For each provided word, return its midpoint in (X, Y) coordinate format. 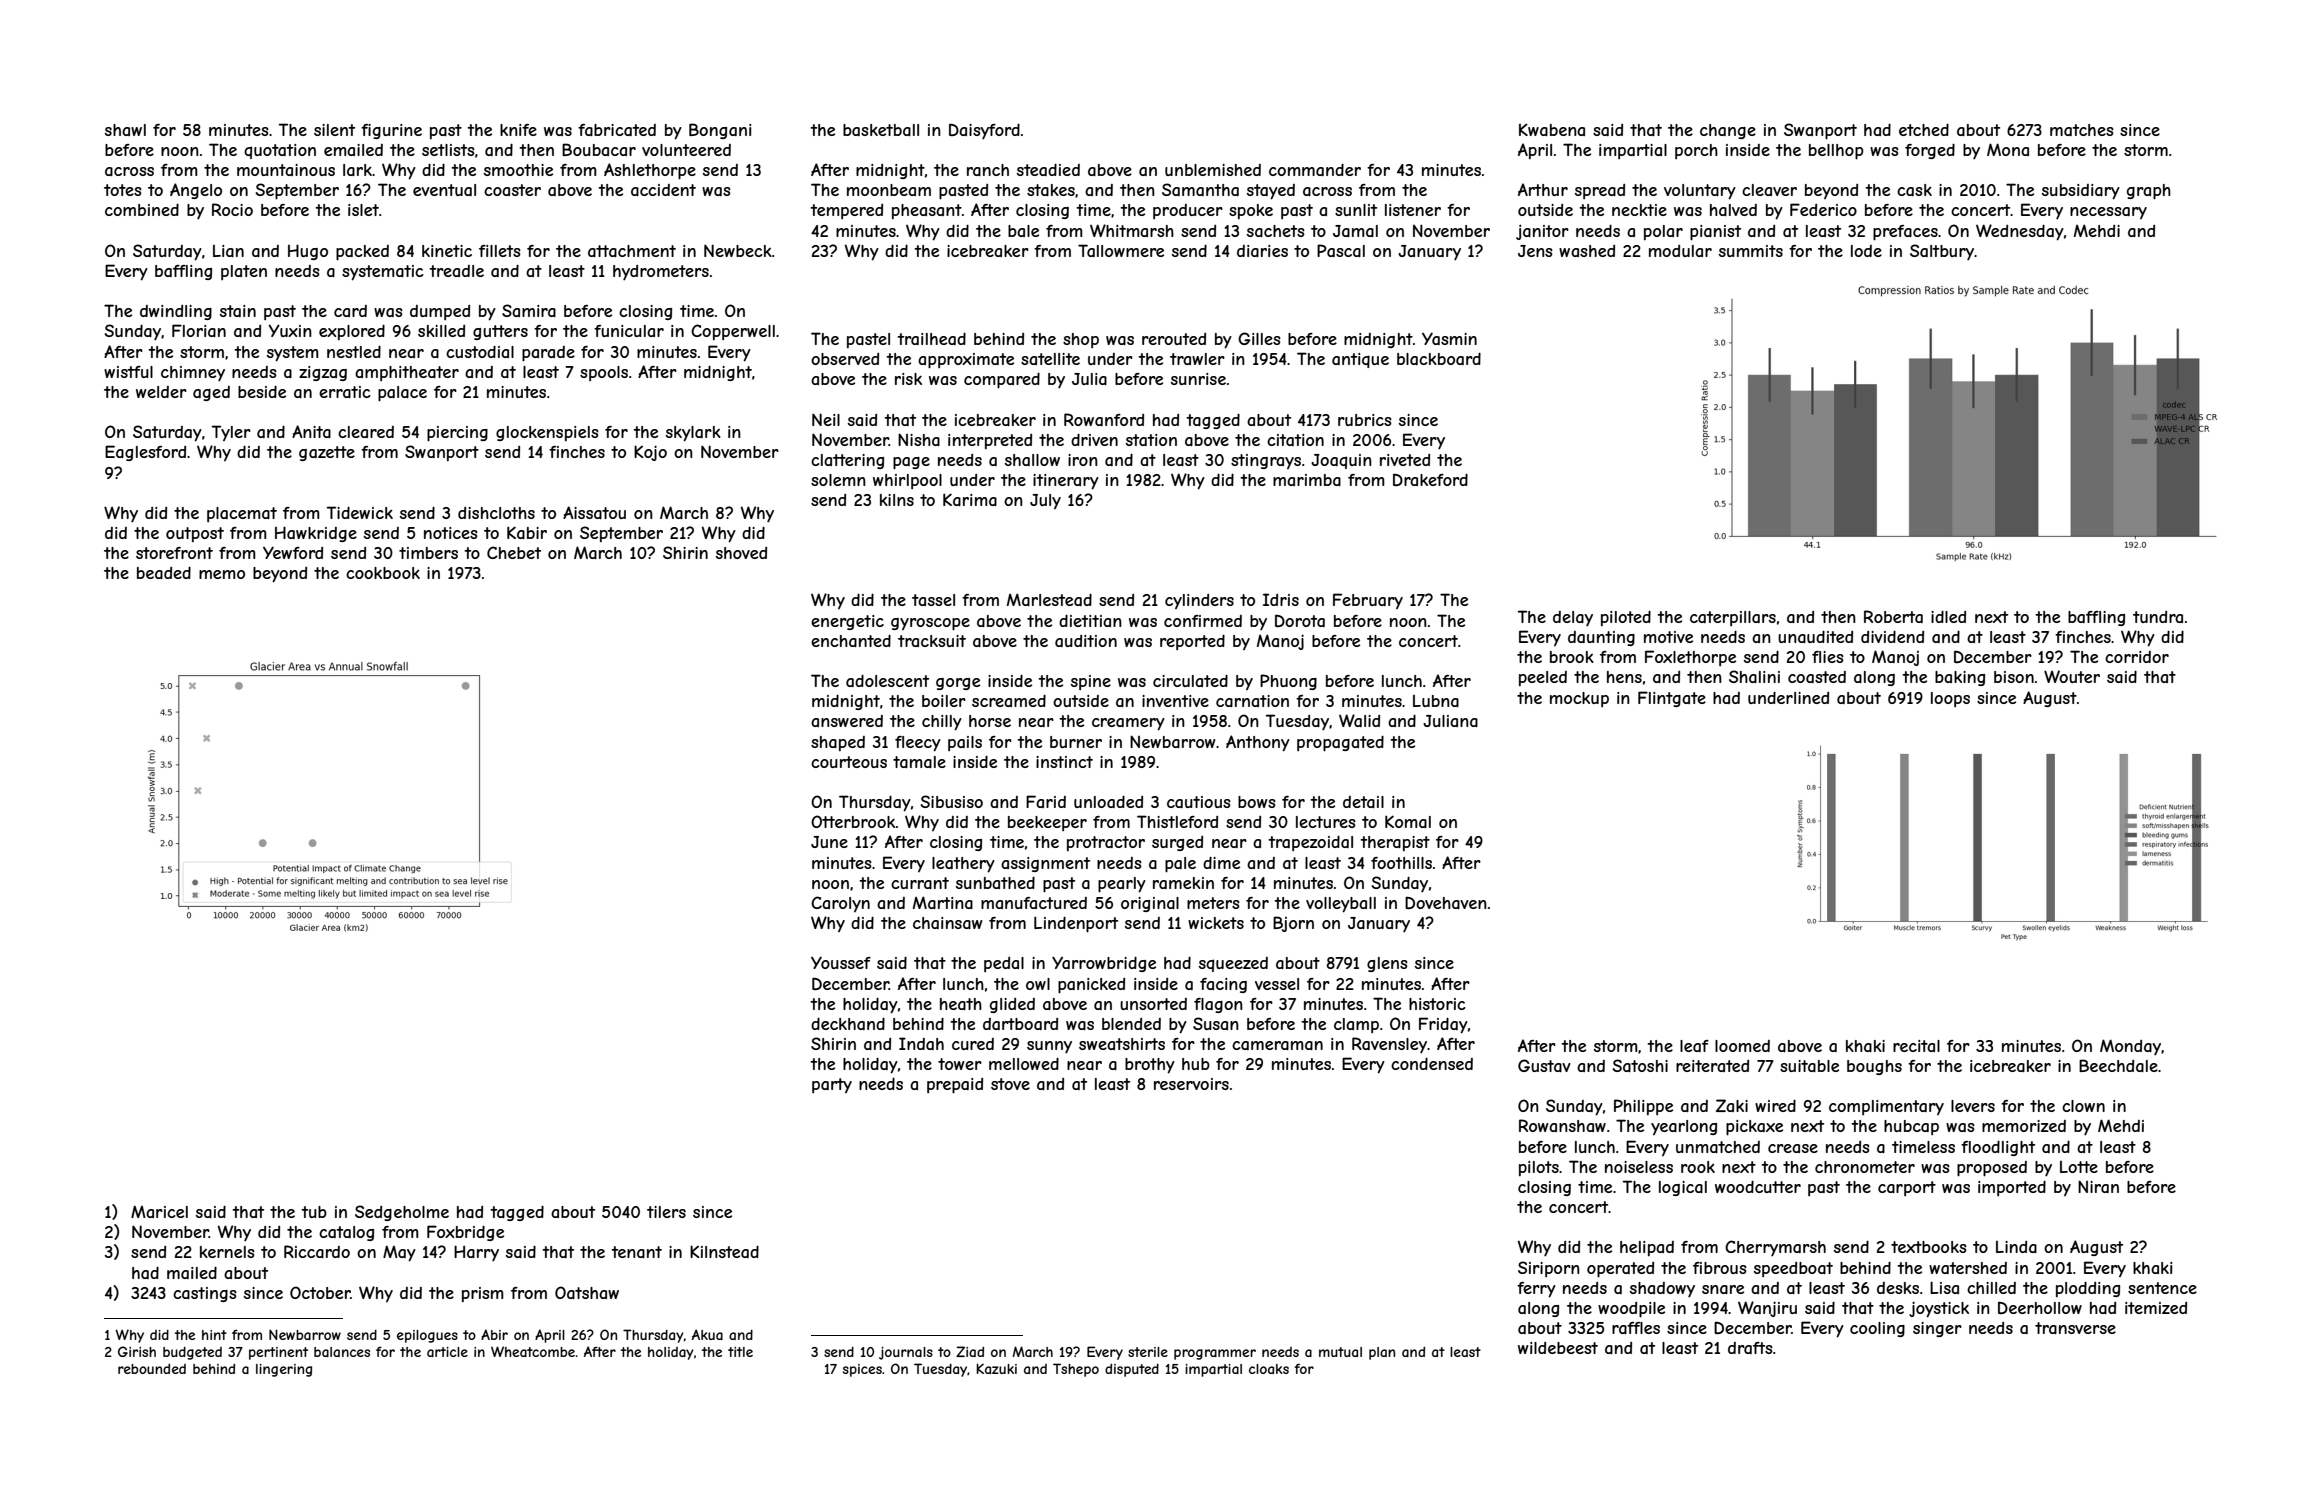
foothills (1401, 863)
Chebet (514, 552)
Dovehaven (1446, 902)
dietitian (1090, 620)
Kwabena (1552, 129)
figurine (391, 131)
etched (1924, 129)
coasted (1817, 677)
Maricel (159, 1211)
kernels (227, 1252)
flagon (1218, 1005)
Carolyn (840, 904)
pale (1180, 865)
